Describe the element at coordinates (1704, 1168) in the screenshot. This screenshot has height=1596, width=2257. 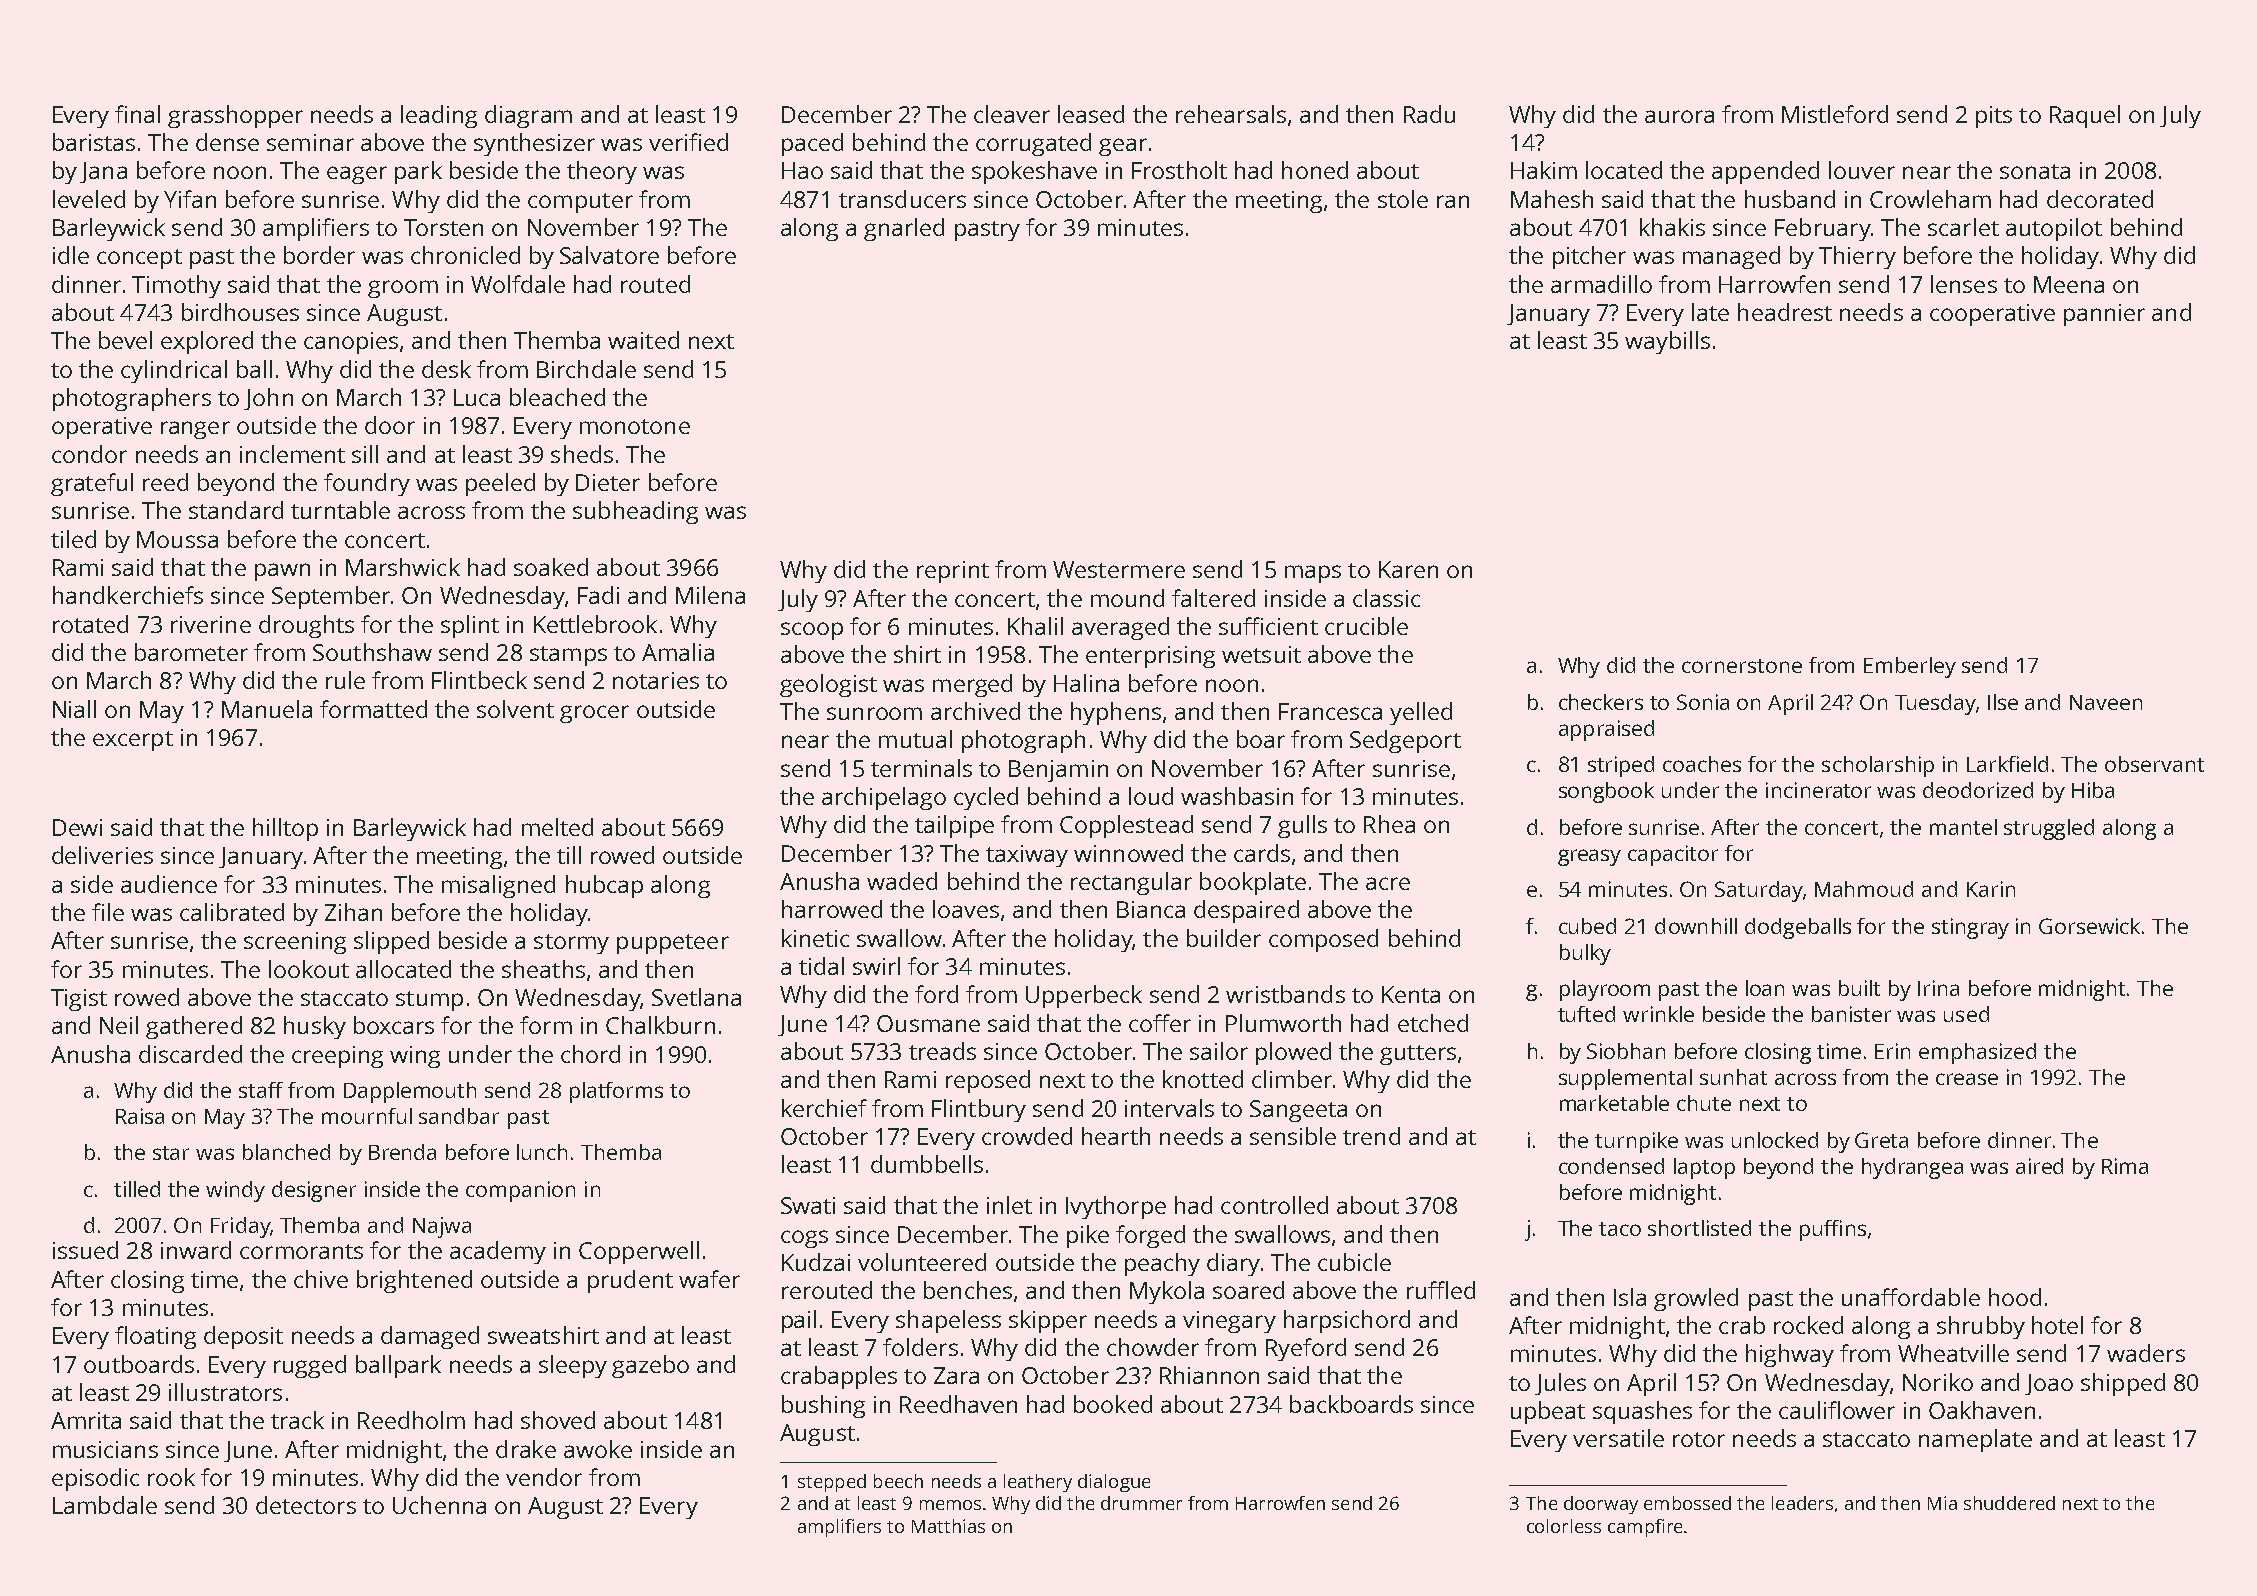
I see `laptop` at that location.
